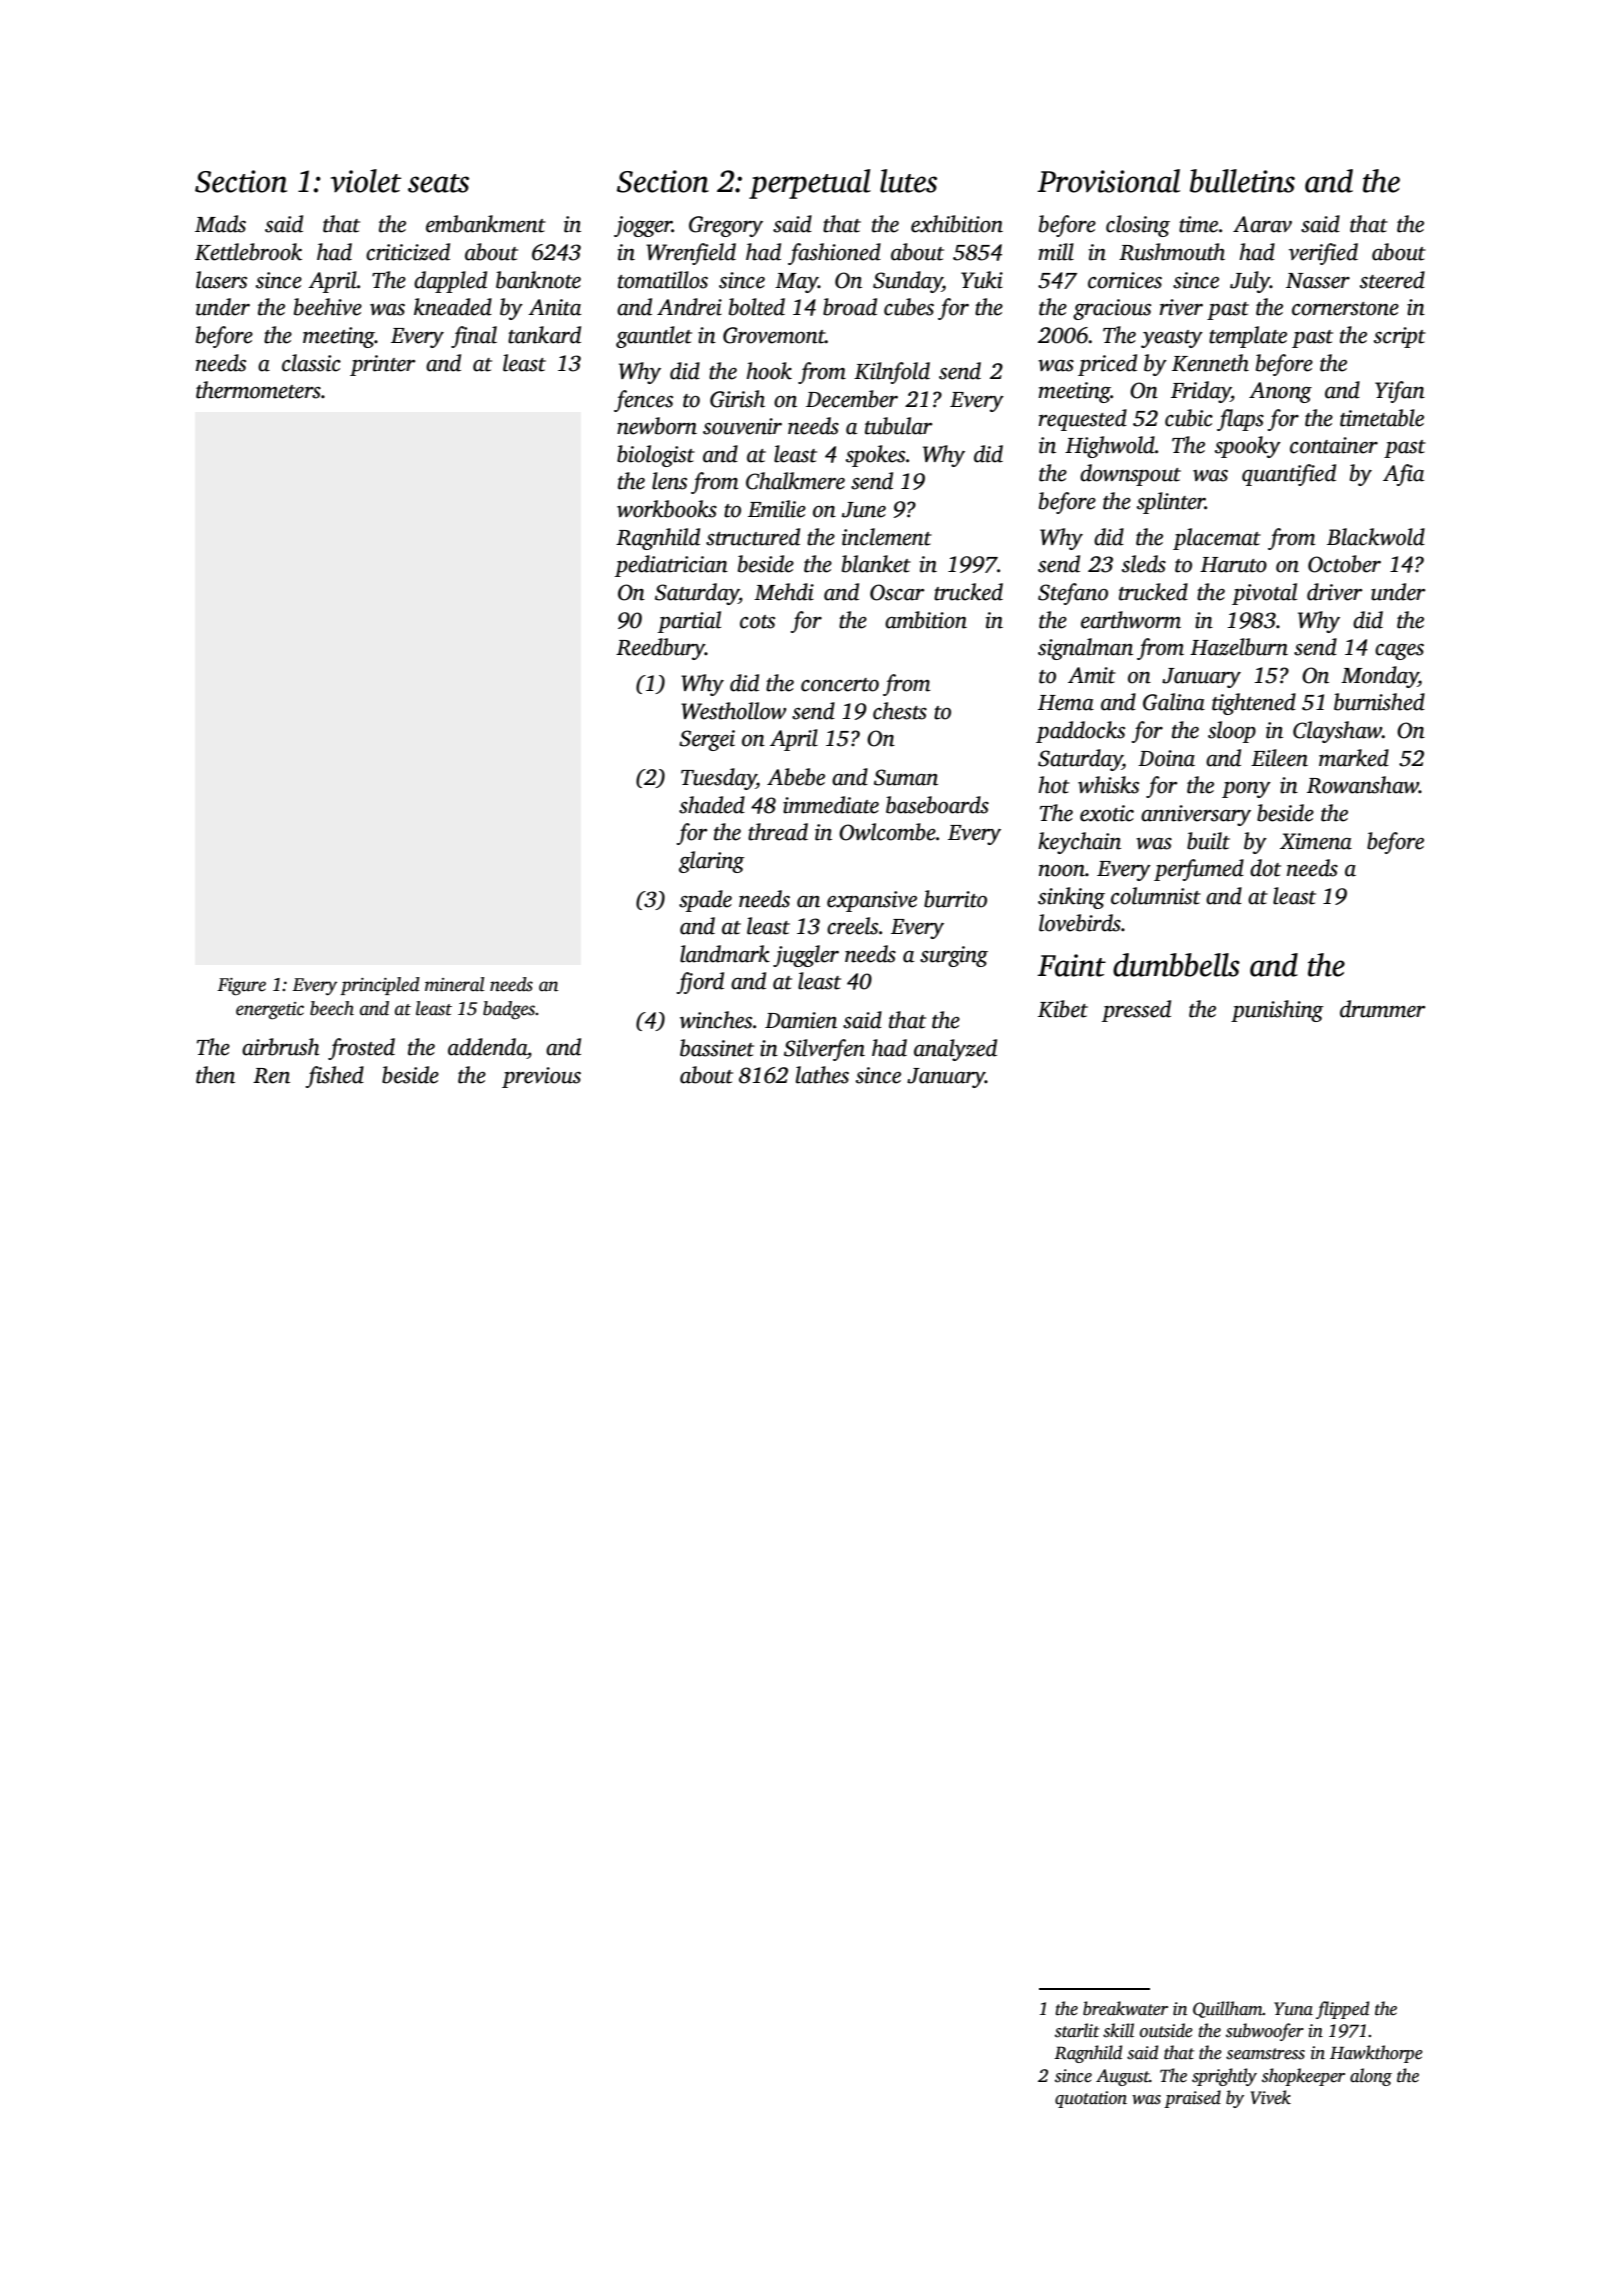 The width and height of the screenshot is (1620, 2292). Describe the element at coordinates (1077, 2030) in the screenshot. I see `starlit` at that location.
